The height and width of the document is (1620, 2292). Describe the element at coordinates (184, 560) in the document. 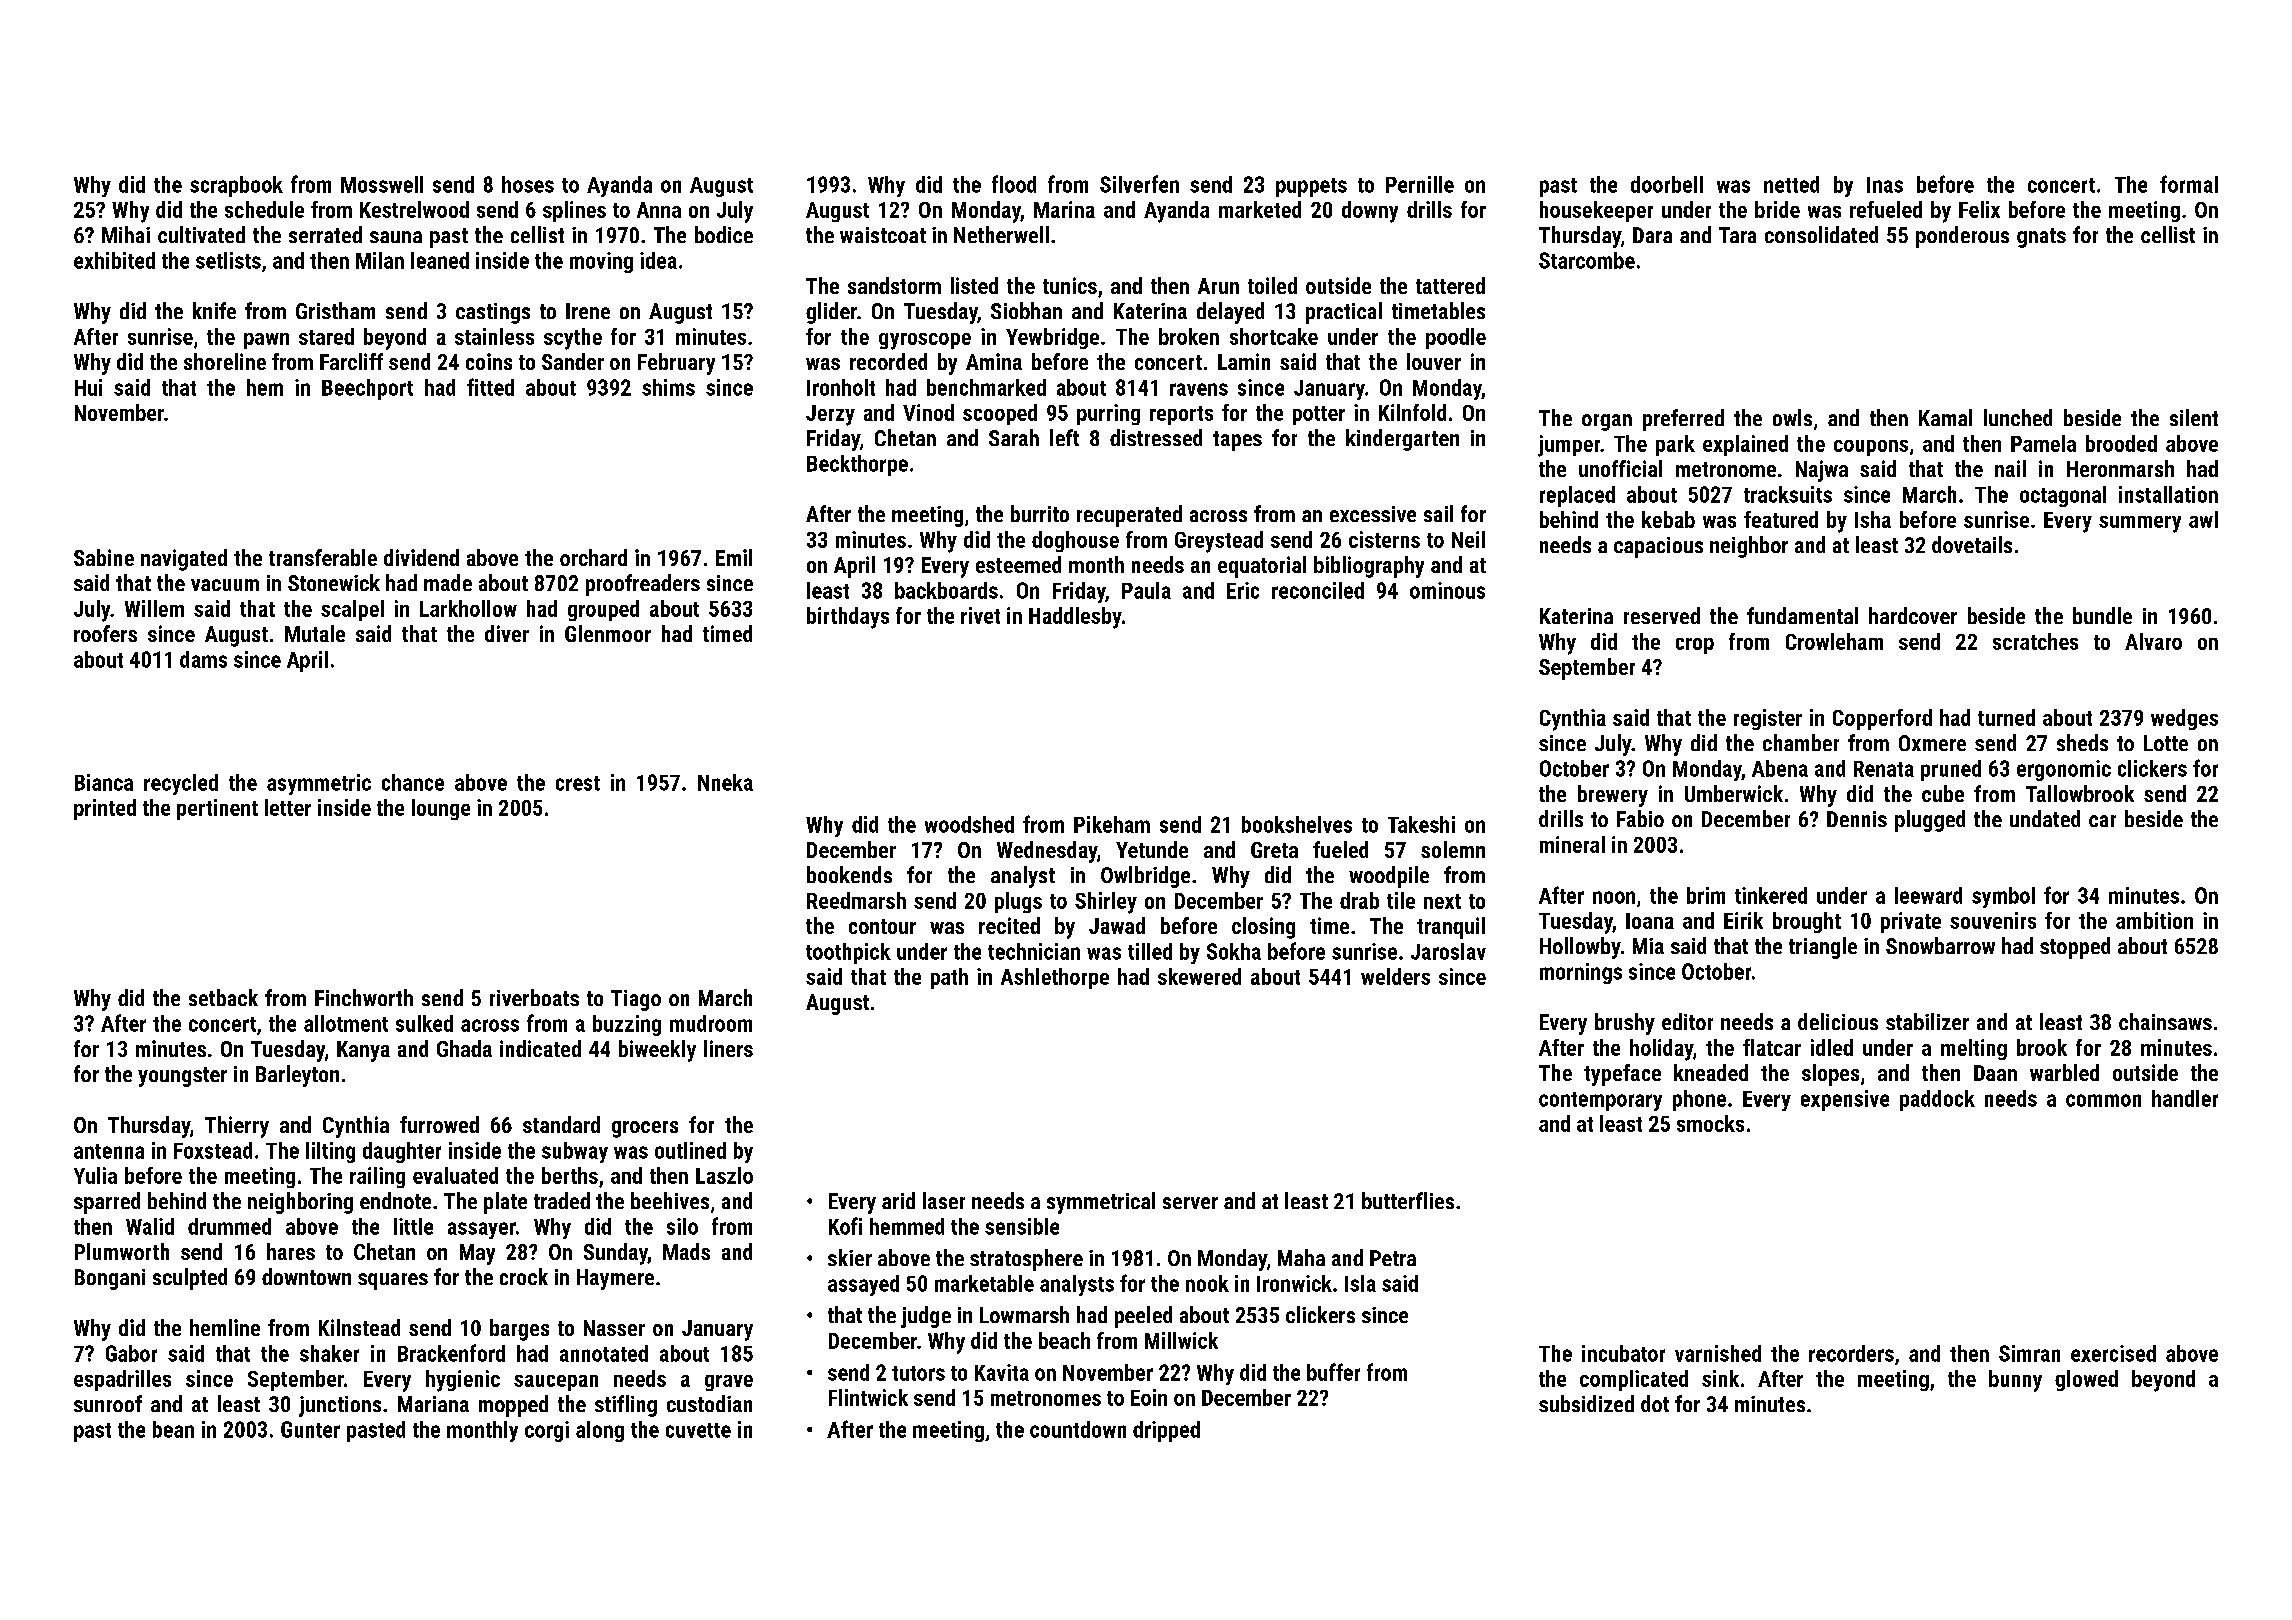

I see `navigated` at that location.
